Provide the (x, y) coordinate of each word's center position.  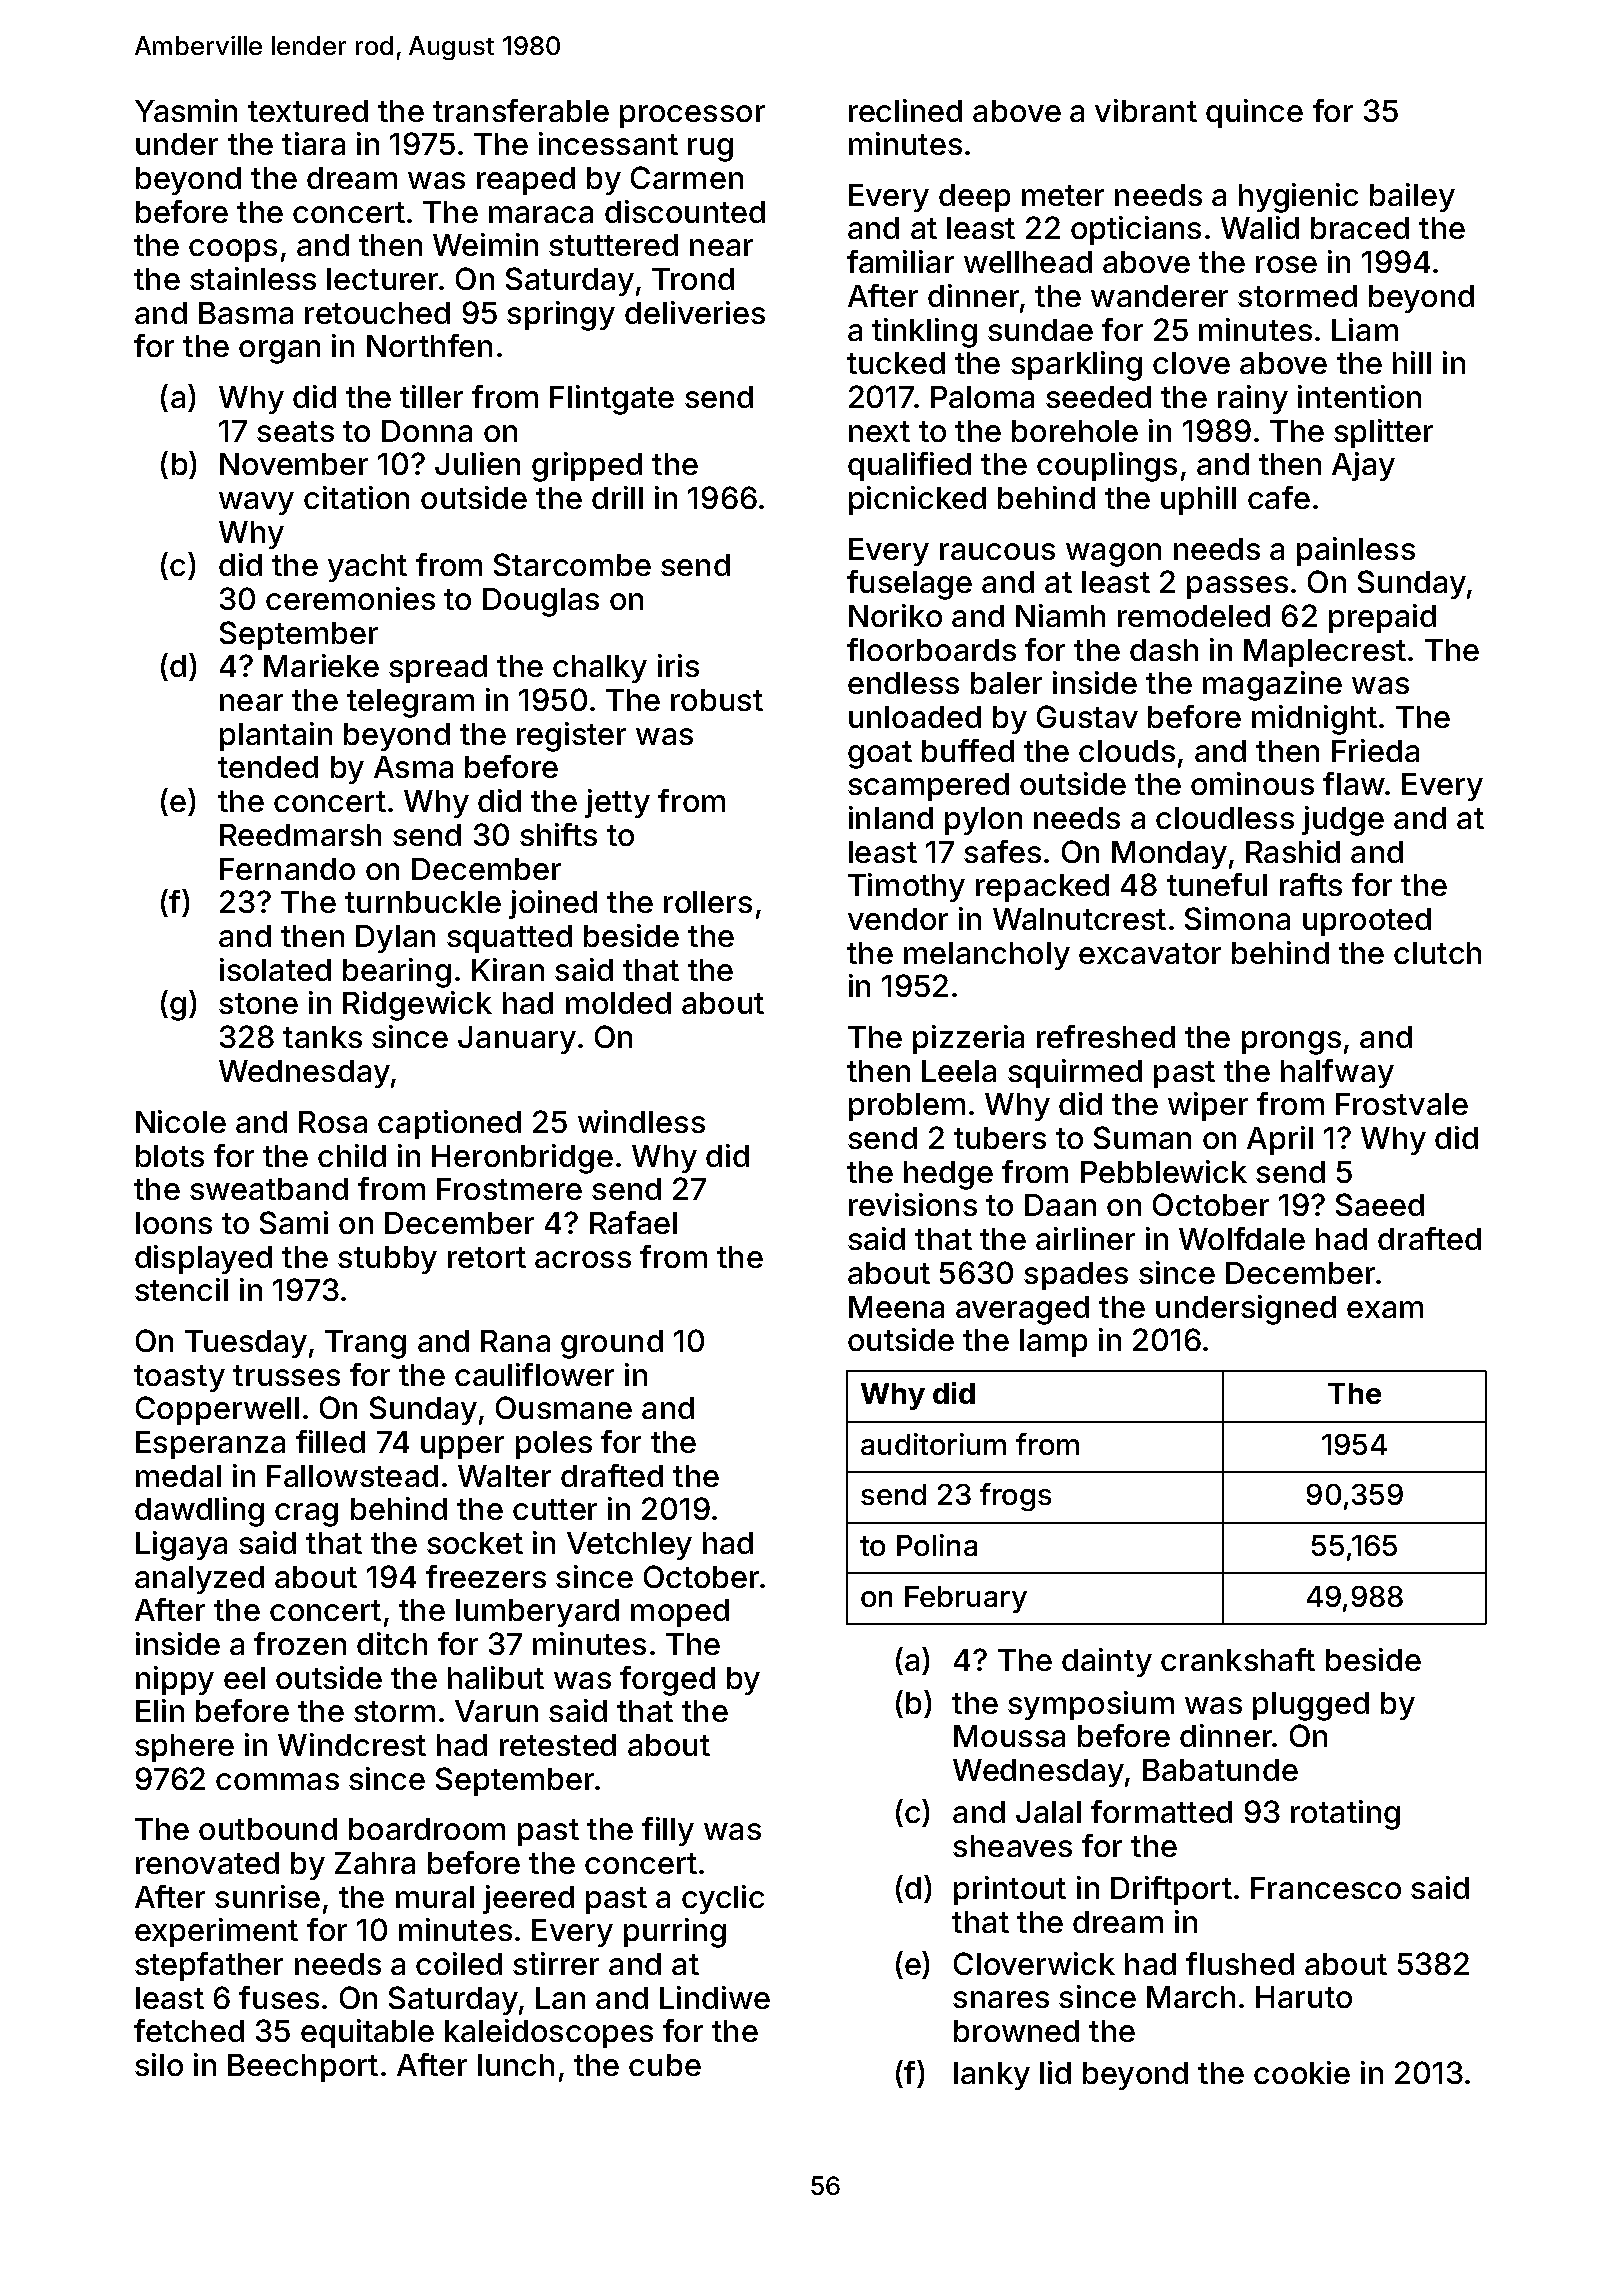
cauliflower (534, 1374)
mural (435, 1897)
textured (308, 111)
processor (692, 116)
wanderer (1159, 296)
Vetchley (629, 1546)
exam (1385, 1309)
